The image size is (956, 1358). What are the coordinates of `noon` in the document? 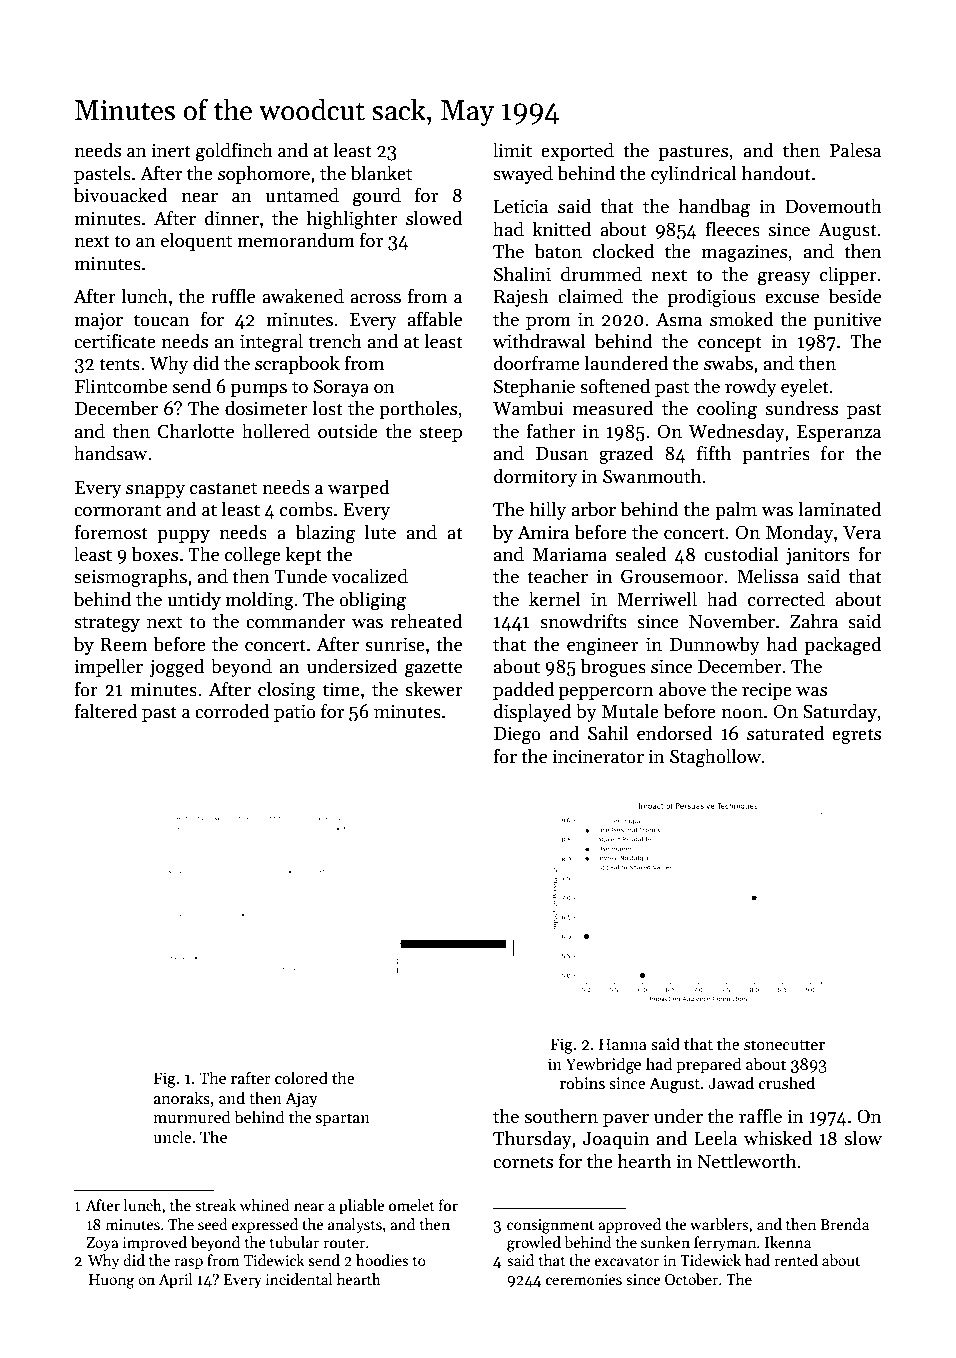 It's located at (742, 714).
